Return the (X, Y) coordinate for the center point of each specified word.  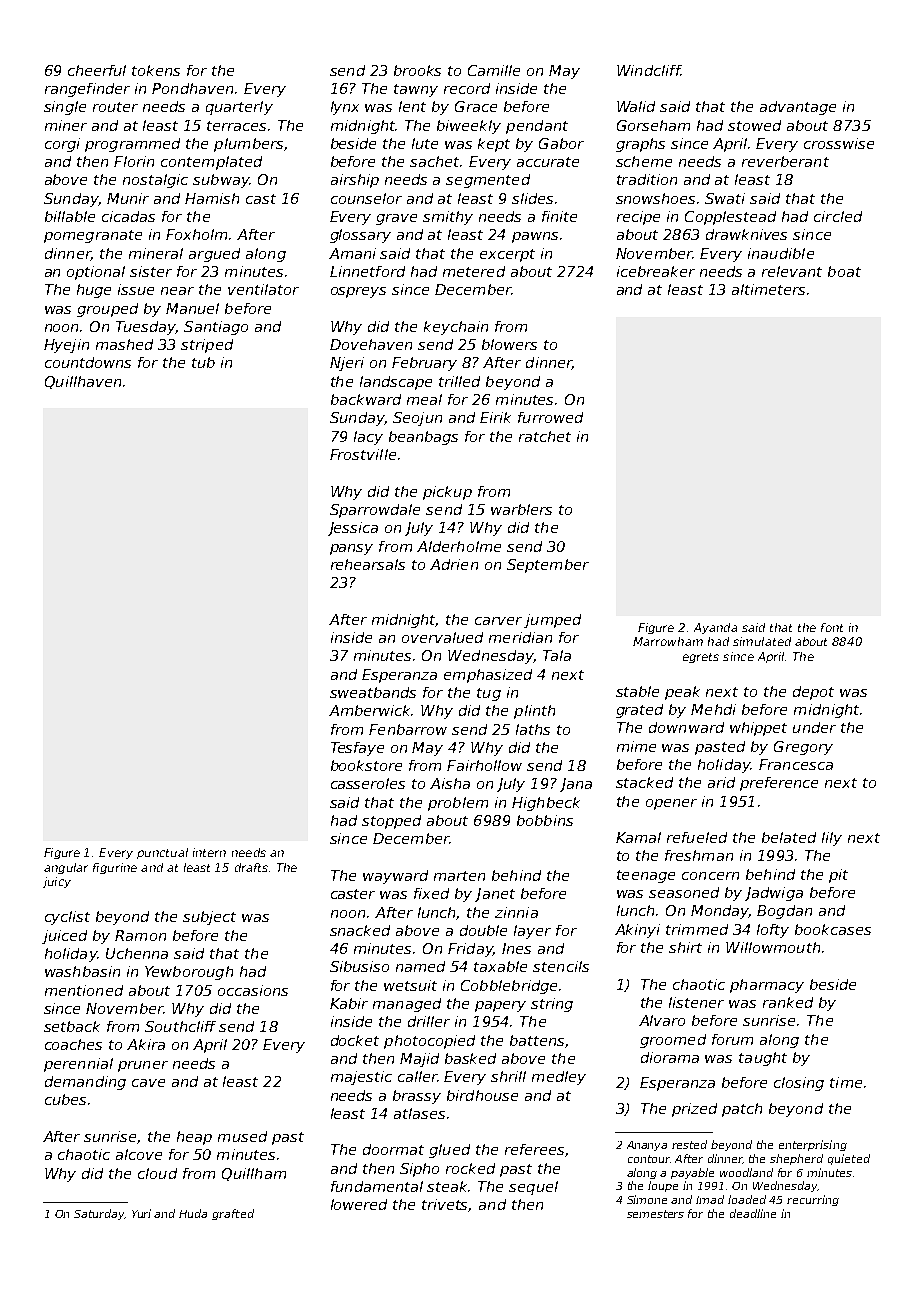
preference (779, 784)
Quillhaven (83, 382)
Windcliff (649, 70)
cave (148, 1083)
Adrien (454, 564)
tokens (156, 70)
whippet (758, 729)
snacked (360, 930)
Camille (494, 70)
